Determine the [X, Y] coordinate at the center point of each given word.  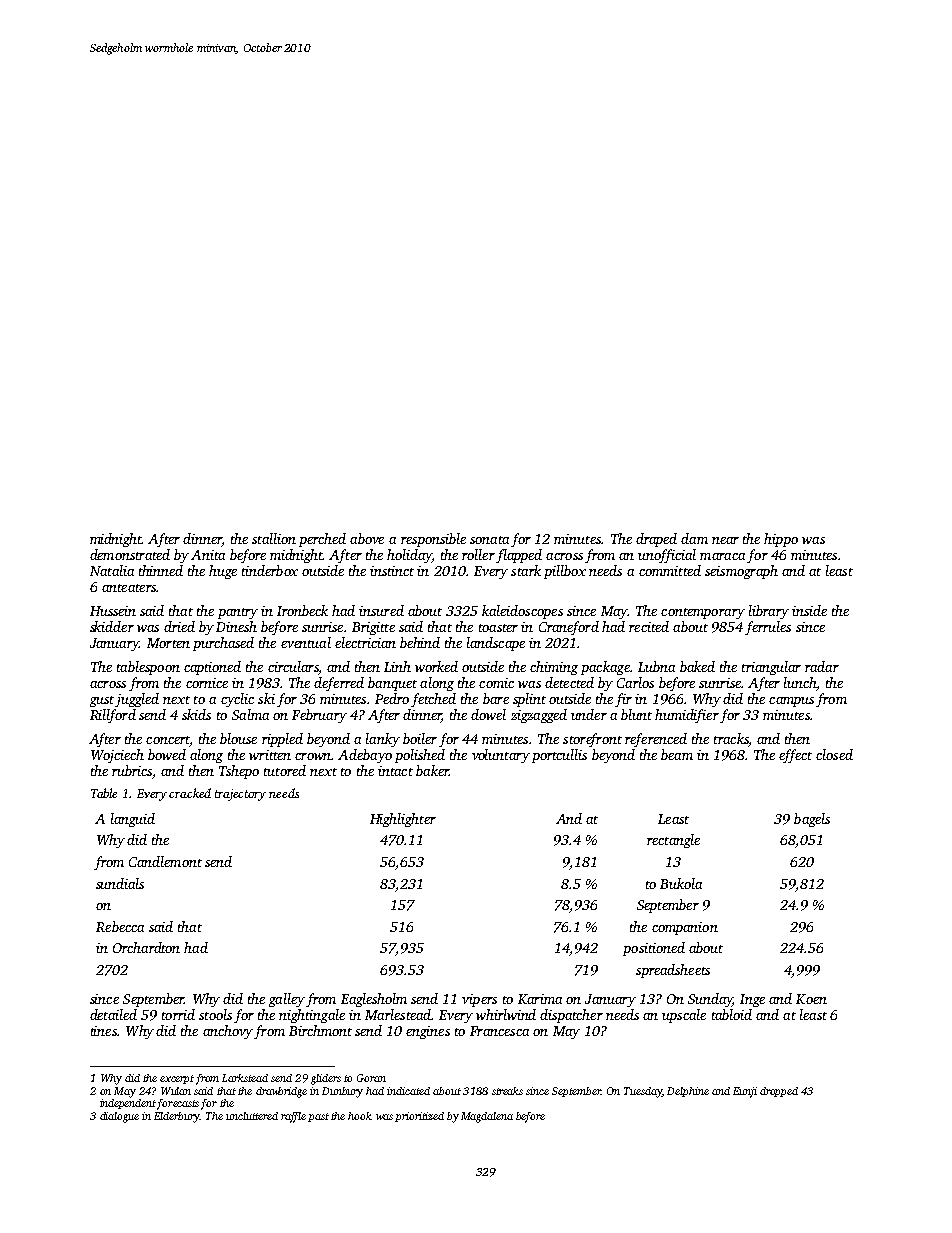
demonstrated [130, 554]
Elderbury [177, 1117]
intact [395, 771]
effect [795, 756]
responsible [433, 540]
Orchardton [146, 947]
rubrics [132, 770]
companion [685, 928]
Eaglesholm [374, 1000]
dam [694, 538]
